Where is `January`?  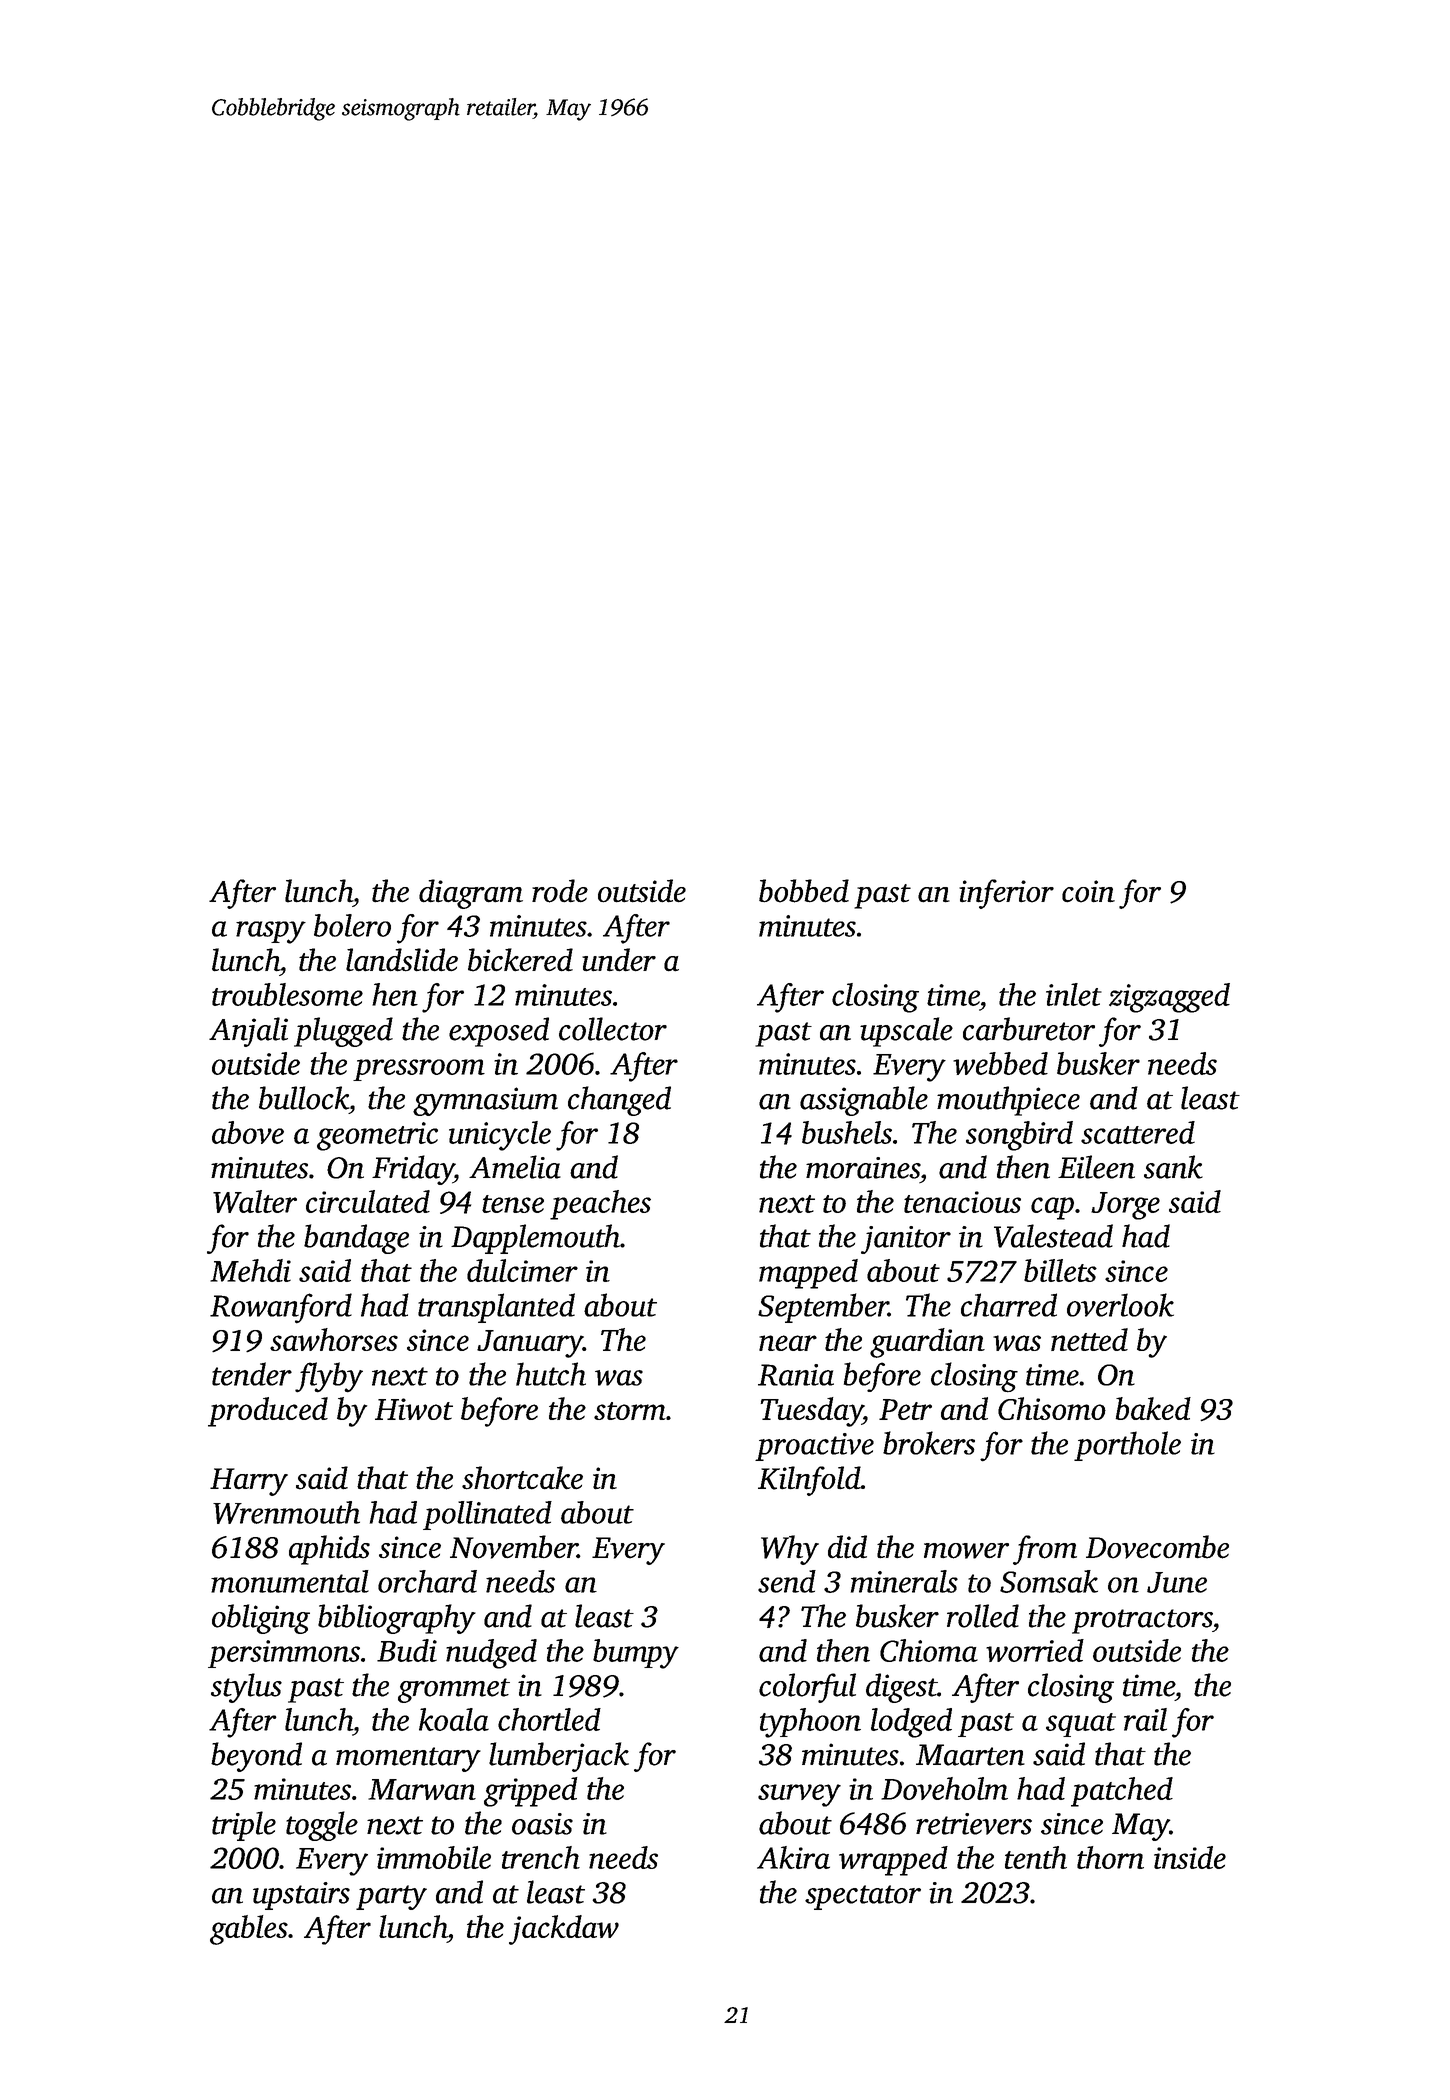 January is located at coordinates (530, 1344).
